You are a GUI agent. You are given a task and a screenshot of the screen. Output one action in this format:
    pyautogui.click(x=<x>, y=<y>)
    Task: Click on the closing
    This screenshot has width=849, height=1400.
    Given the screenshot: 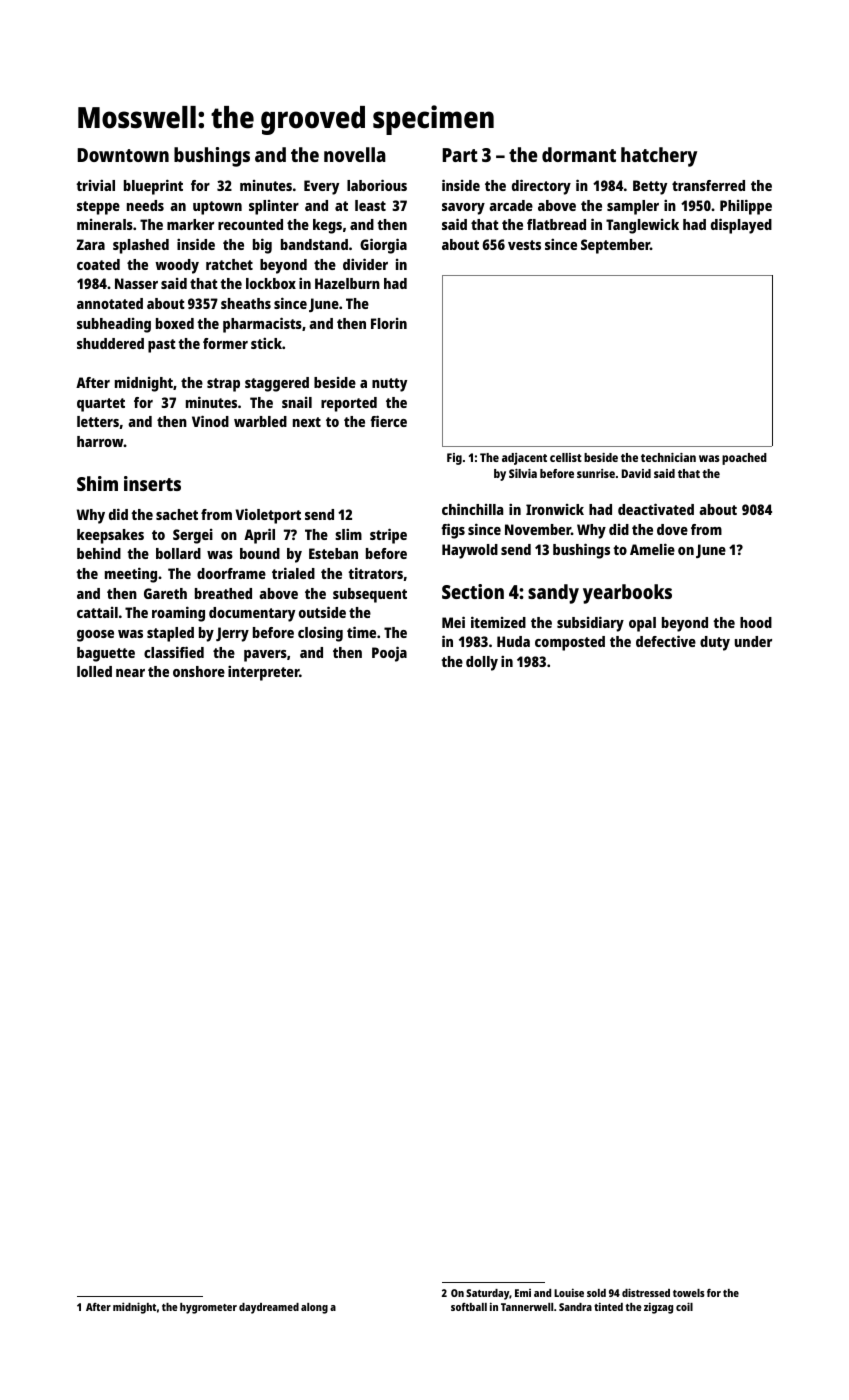 What is the action you would take?
    pyautogui.click(x=320, y=634)
